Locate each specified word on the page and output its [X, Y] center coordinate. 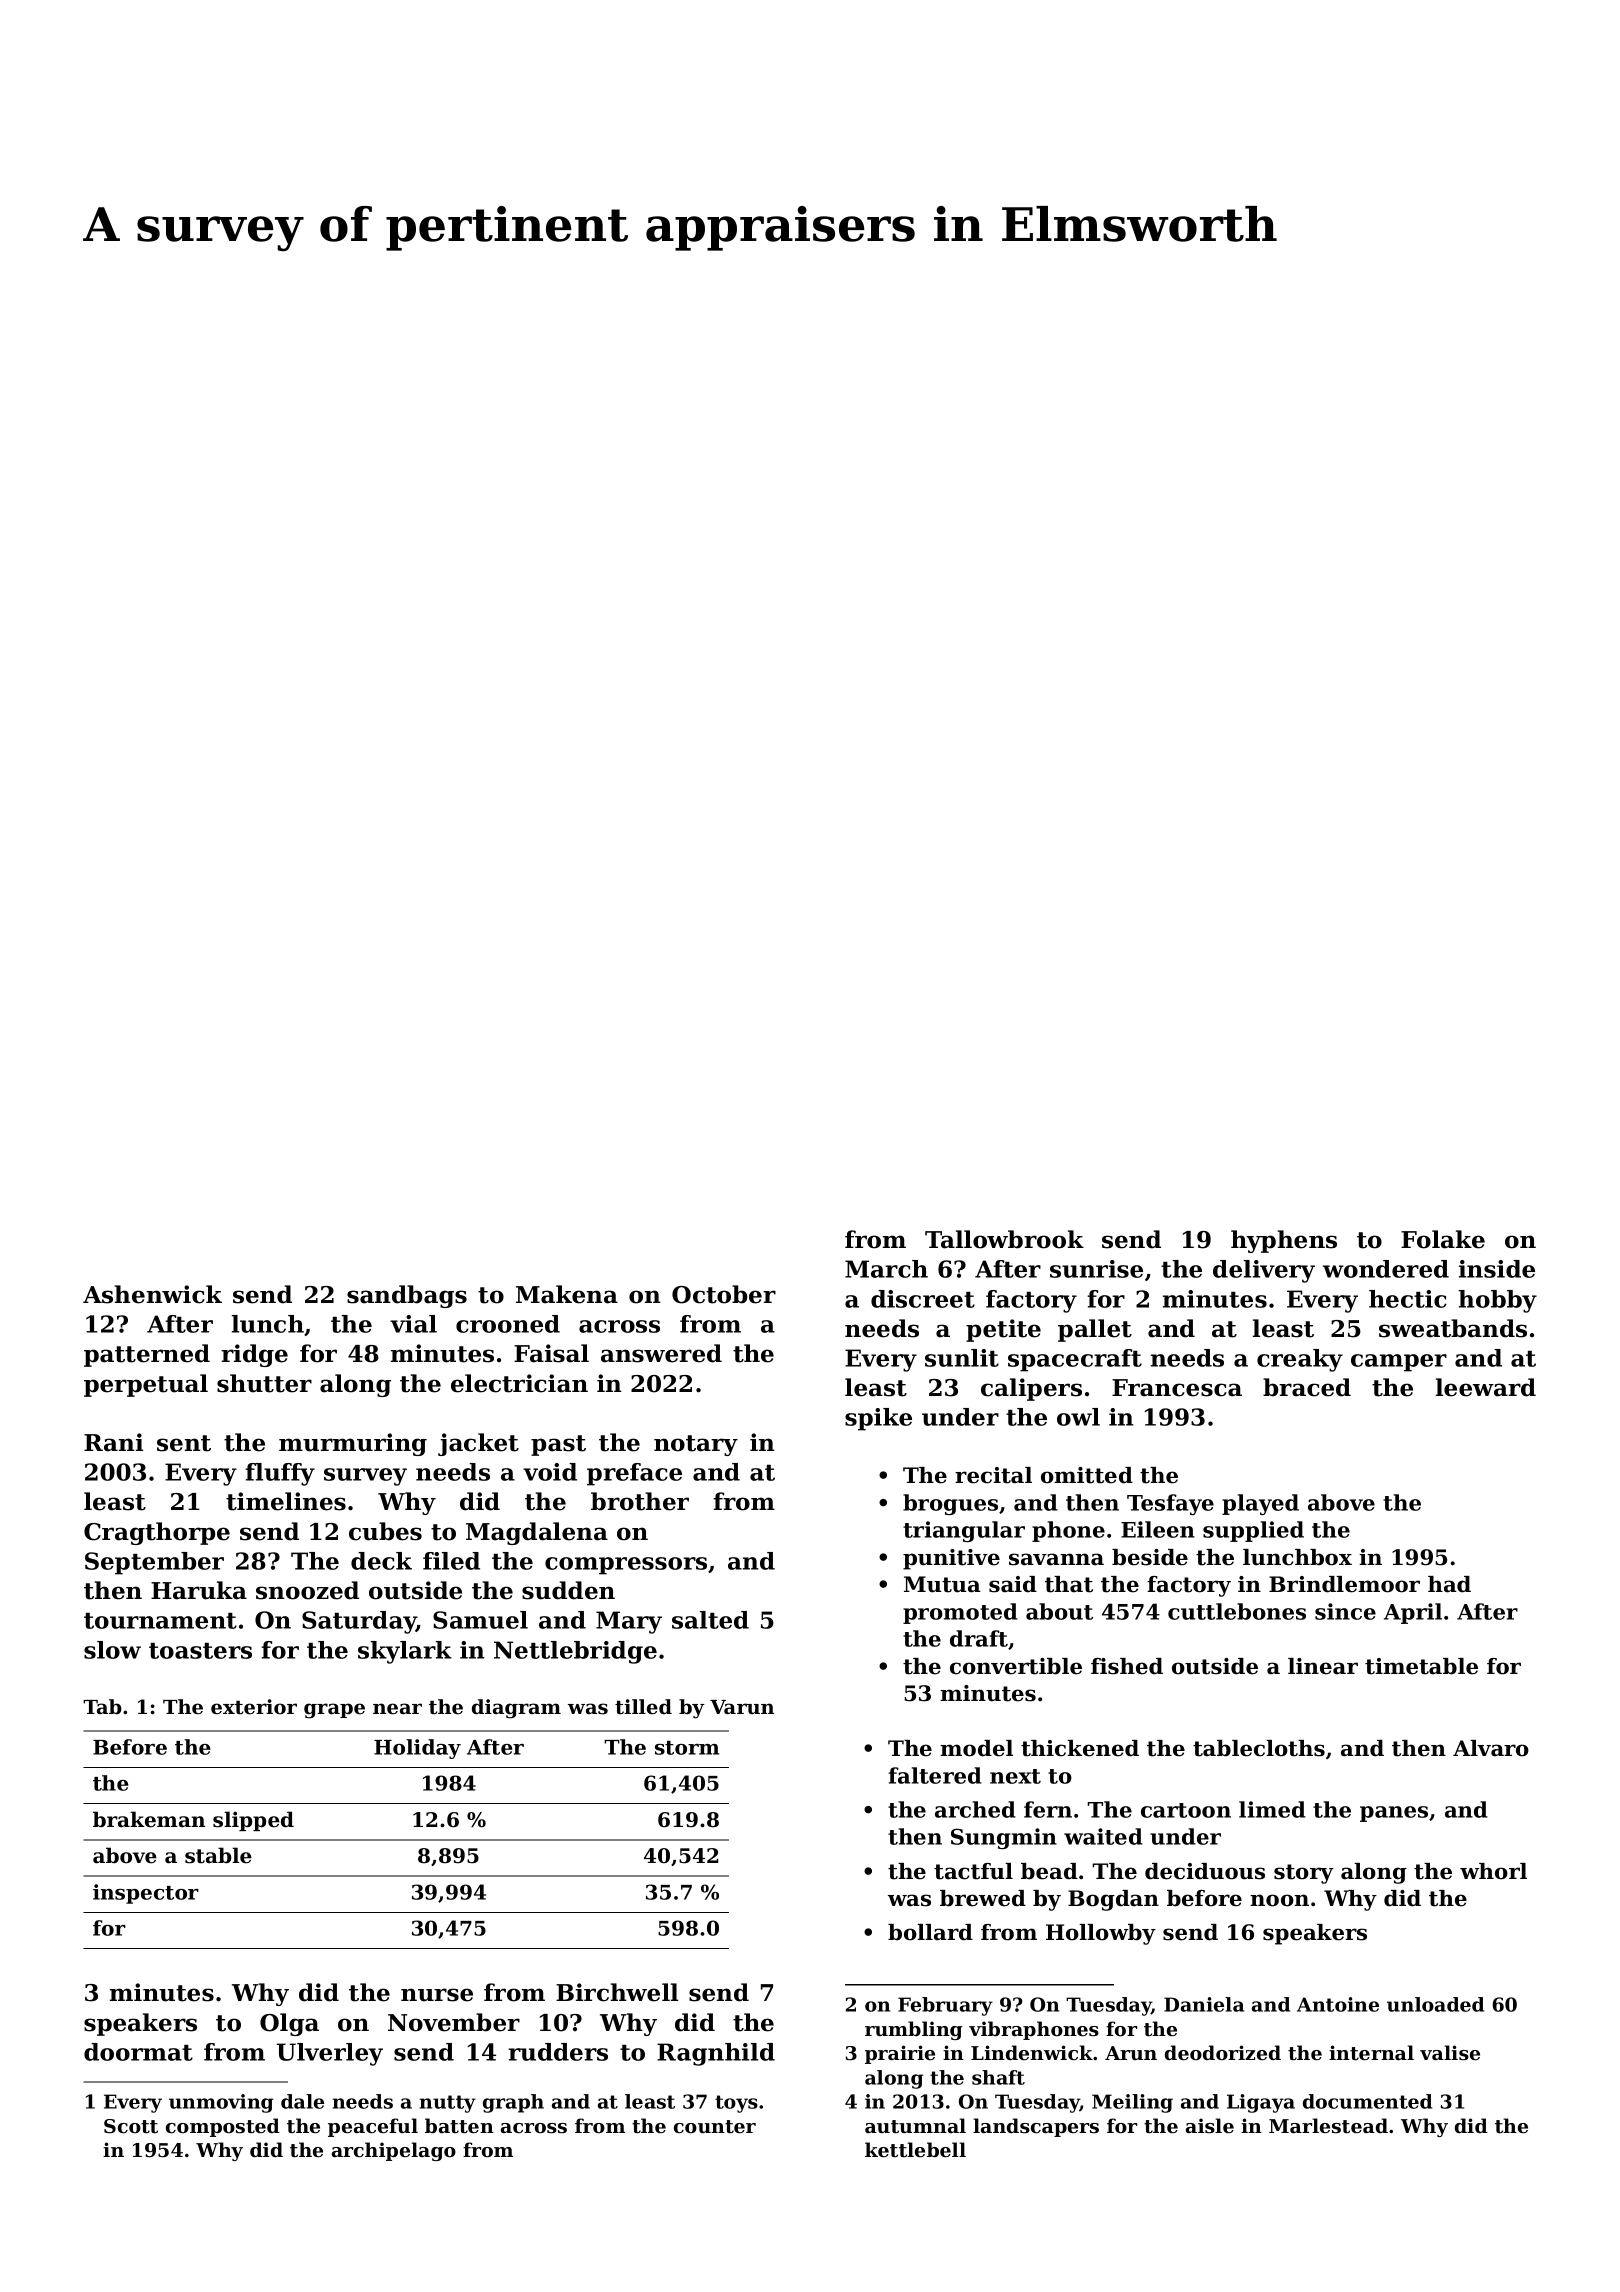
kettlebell [915, 2150]
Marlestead [1328, 2126]
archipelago [394, 2151]
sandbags [407, 1296]
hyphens [1284, 1241]
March [886, 1269]
